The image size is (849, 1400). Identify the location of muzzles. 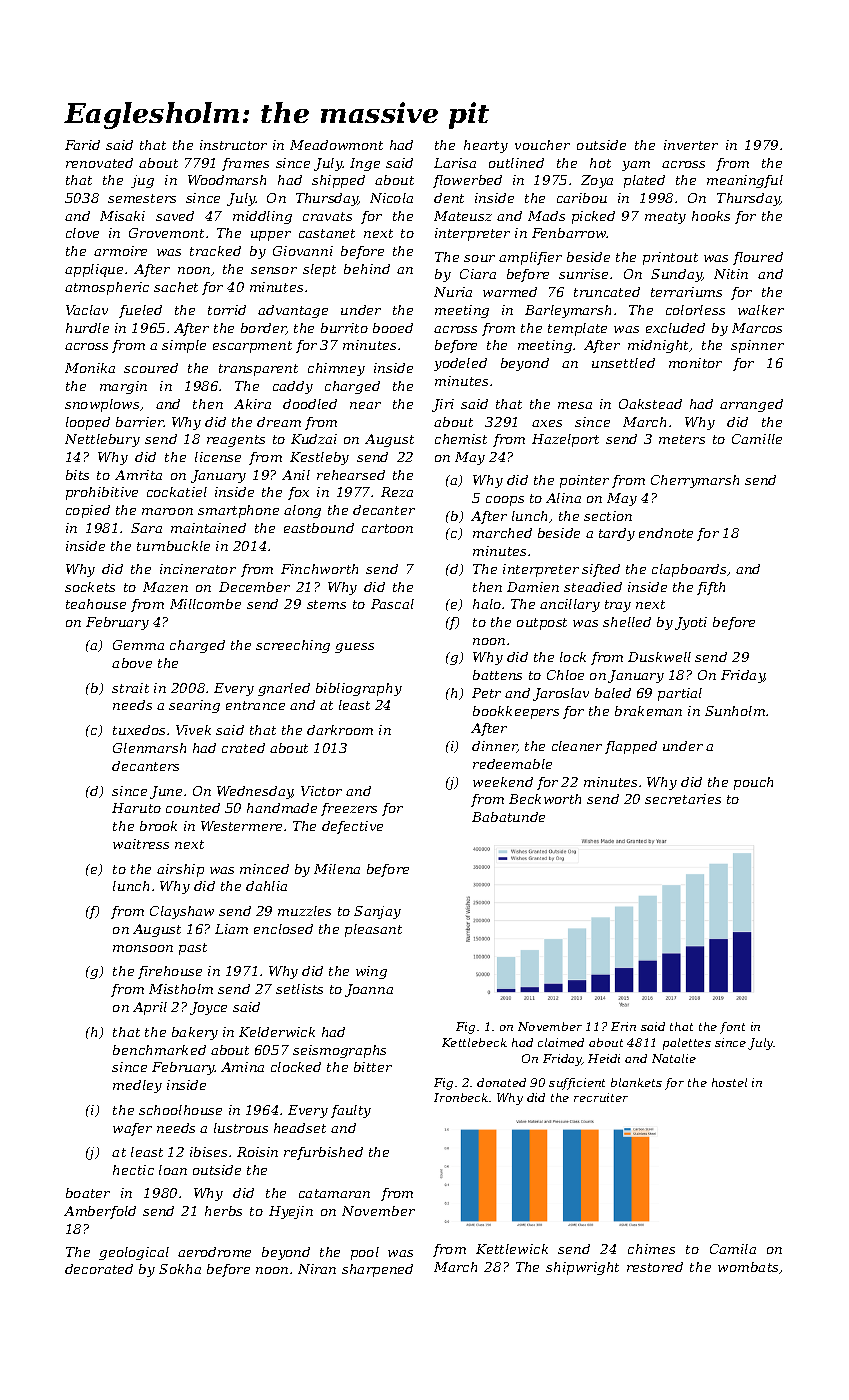
(304, 911).
